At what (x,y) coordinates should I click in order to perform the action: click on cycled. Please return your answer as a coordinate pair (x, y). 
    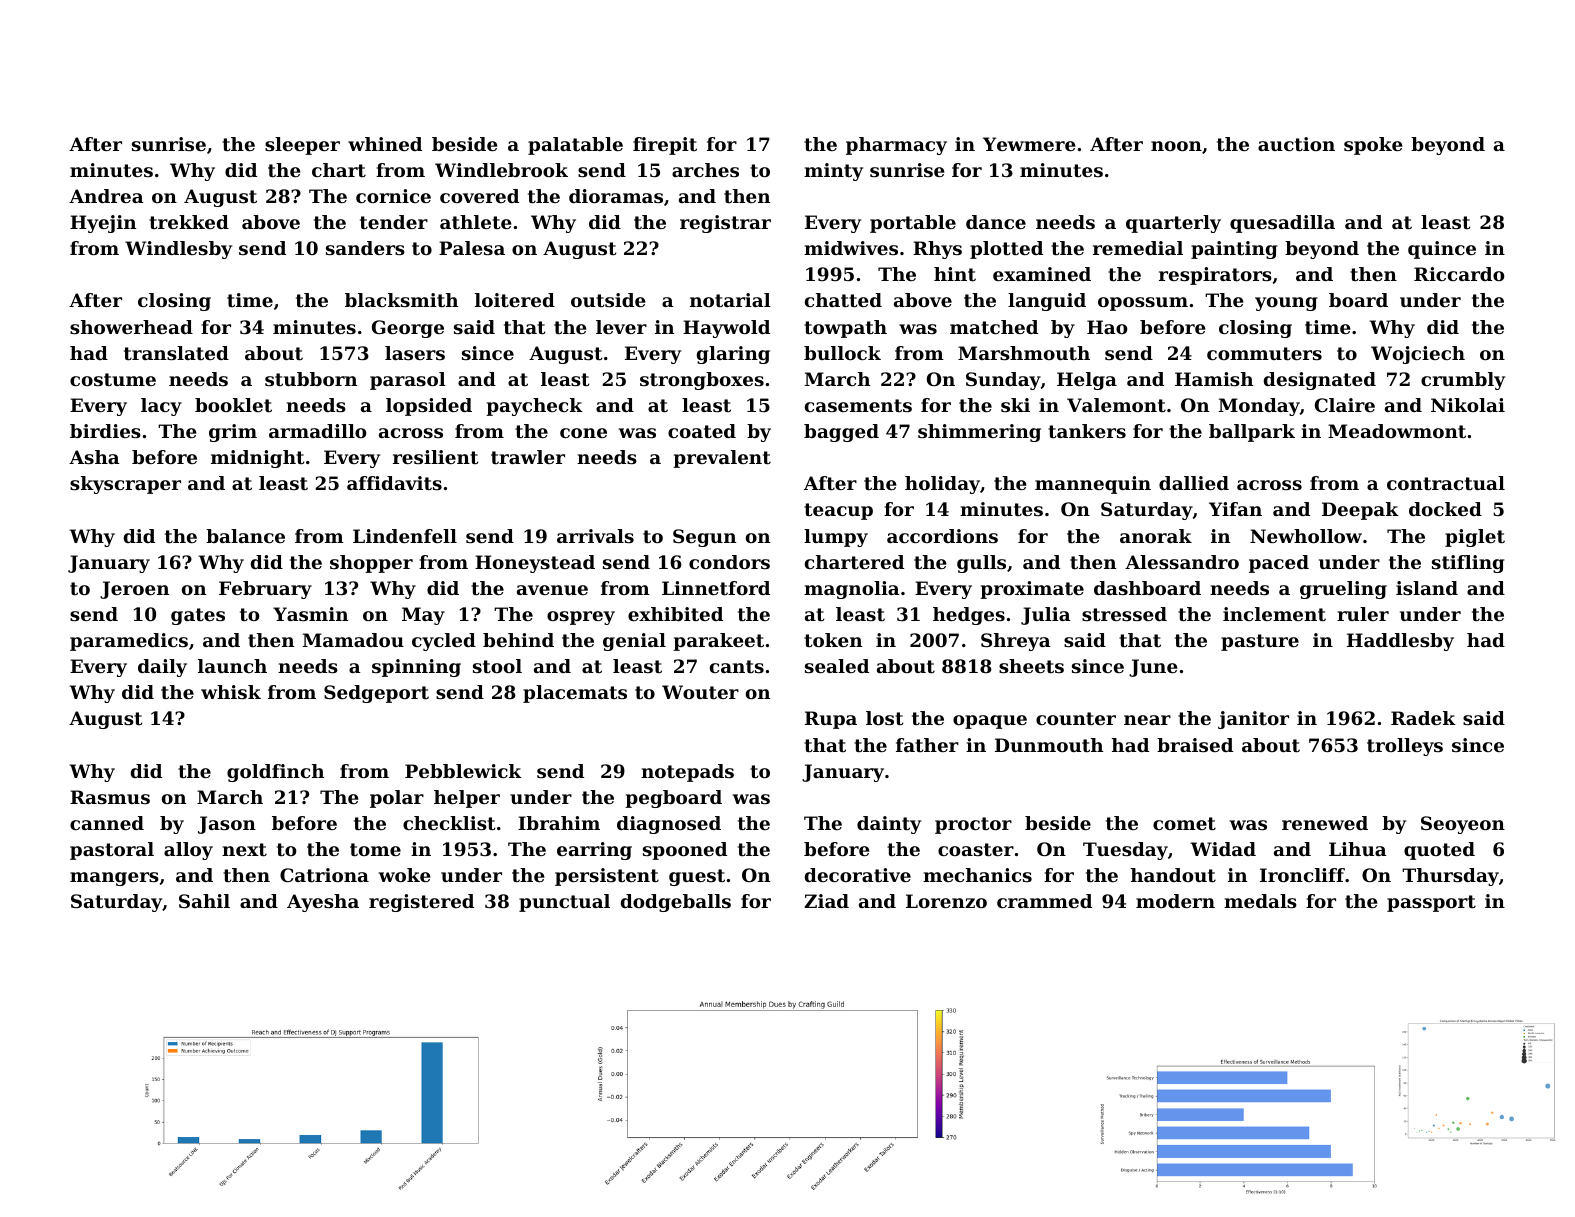
    Looking at the image, I should click on (444, 642).
